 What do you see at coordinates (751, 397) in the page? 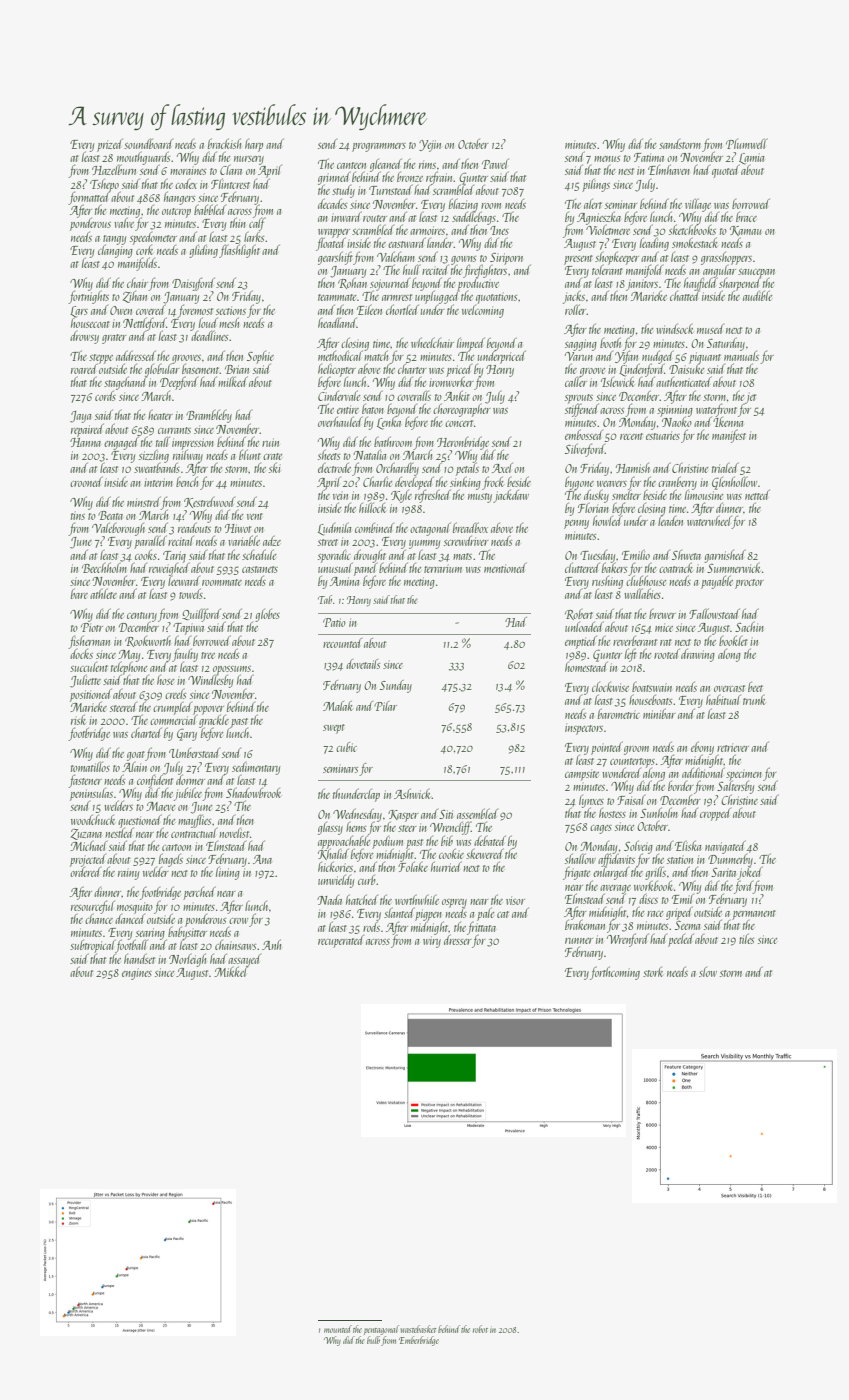
I see `jet` at bounding box center [751, 397].
